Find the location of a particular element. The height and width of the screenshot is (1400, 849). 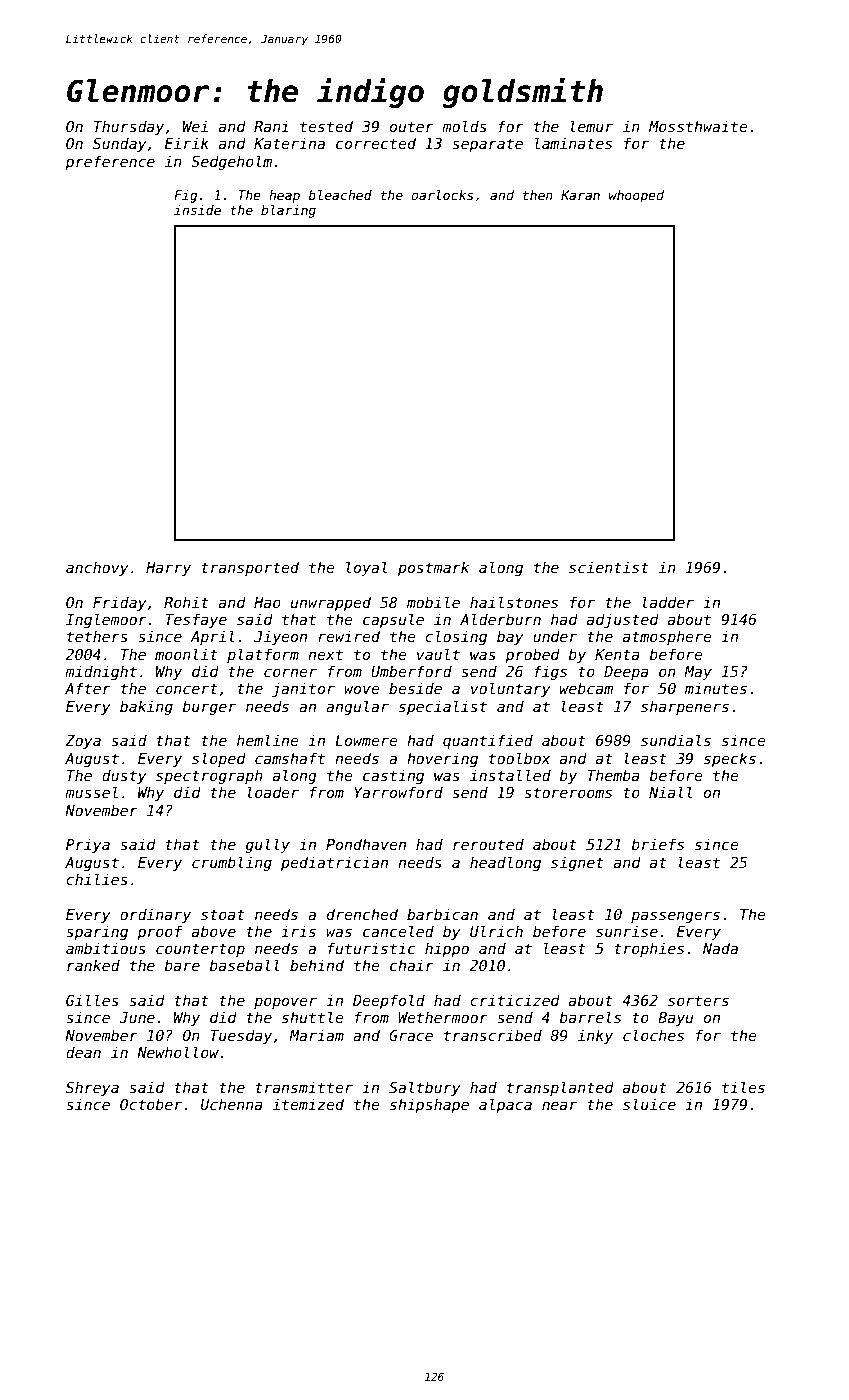

lemur is located at coordinates (591, 126).
